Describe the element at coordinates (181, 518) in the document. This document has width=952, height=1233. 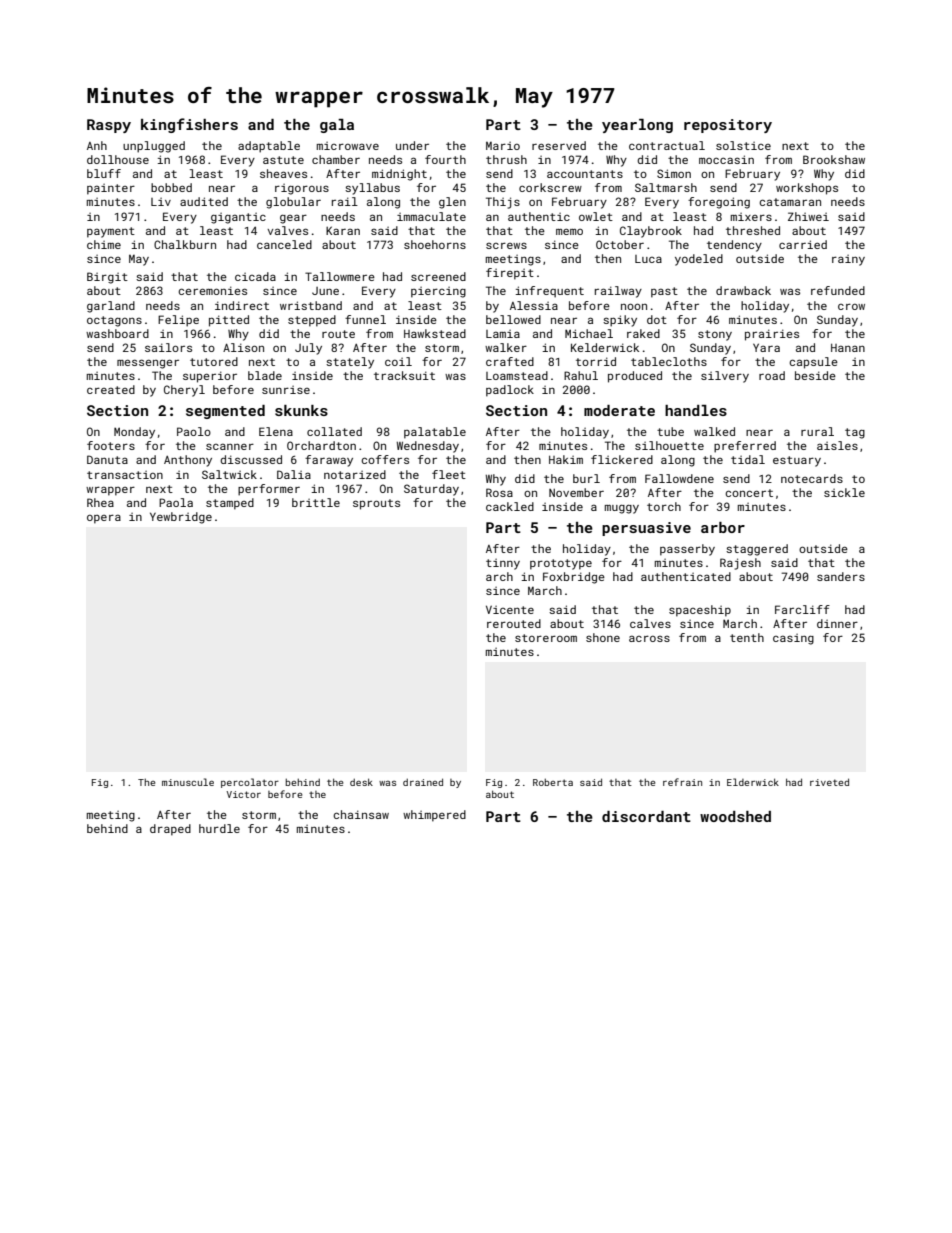
I see `Yewbridge` at that location.
